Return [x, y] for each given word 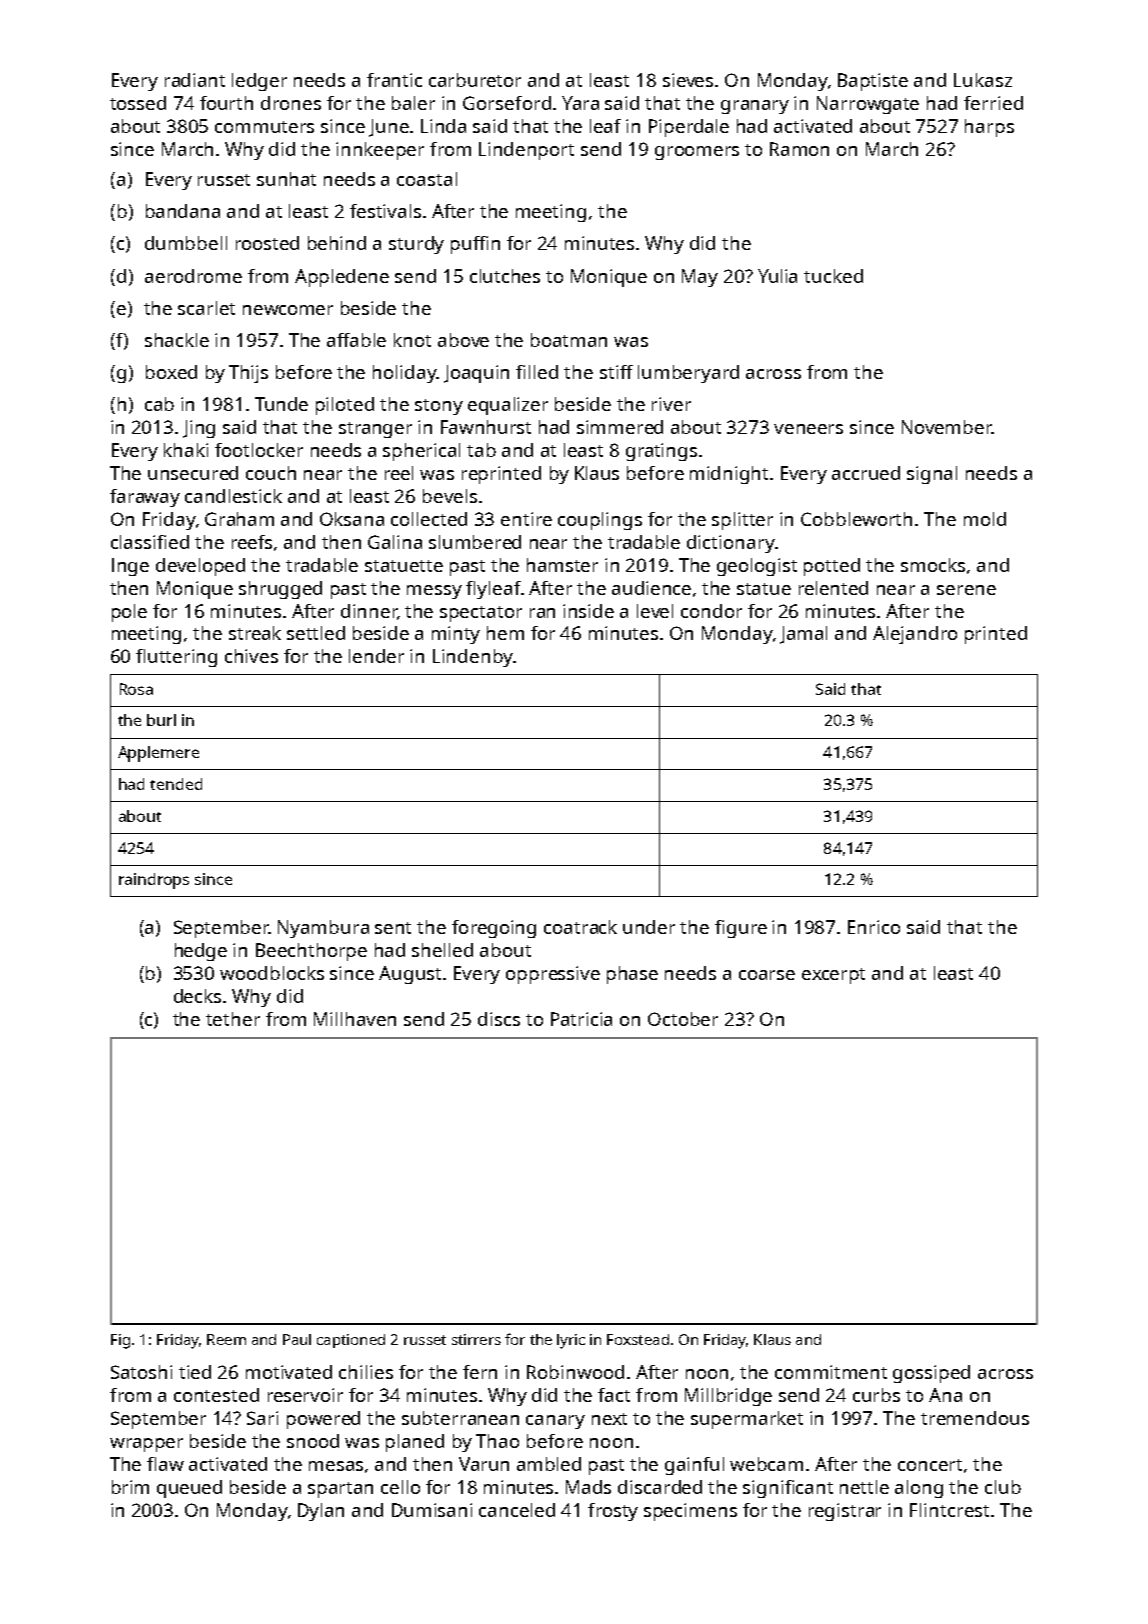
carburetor [475, 80]
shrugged [280, 590]
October [683, 1019]
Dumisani [432, 1510]
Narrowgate [868, 105]
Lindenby [473, 658]
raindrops [154, 881]
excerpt [833, 976]
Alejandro [915, 635]
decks [197, 996]
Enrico [874, 927]
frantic [394, 80]
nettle [864, 1487]
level [655, 611]
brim [130, 1487]
